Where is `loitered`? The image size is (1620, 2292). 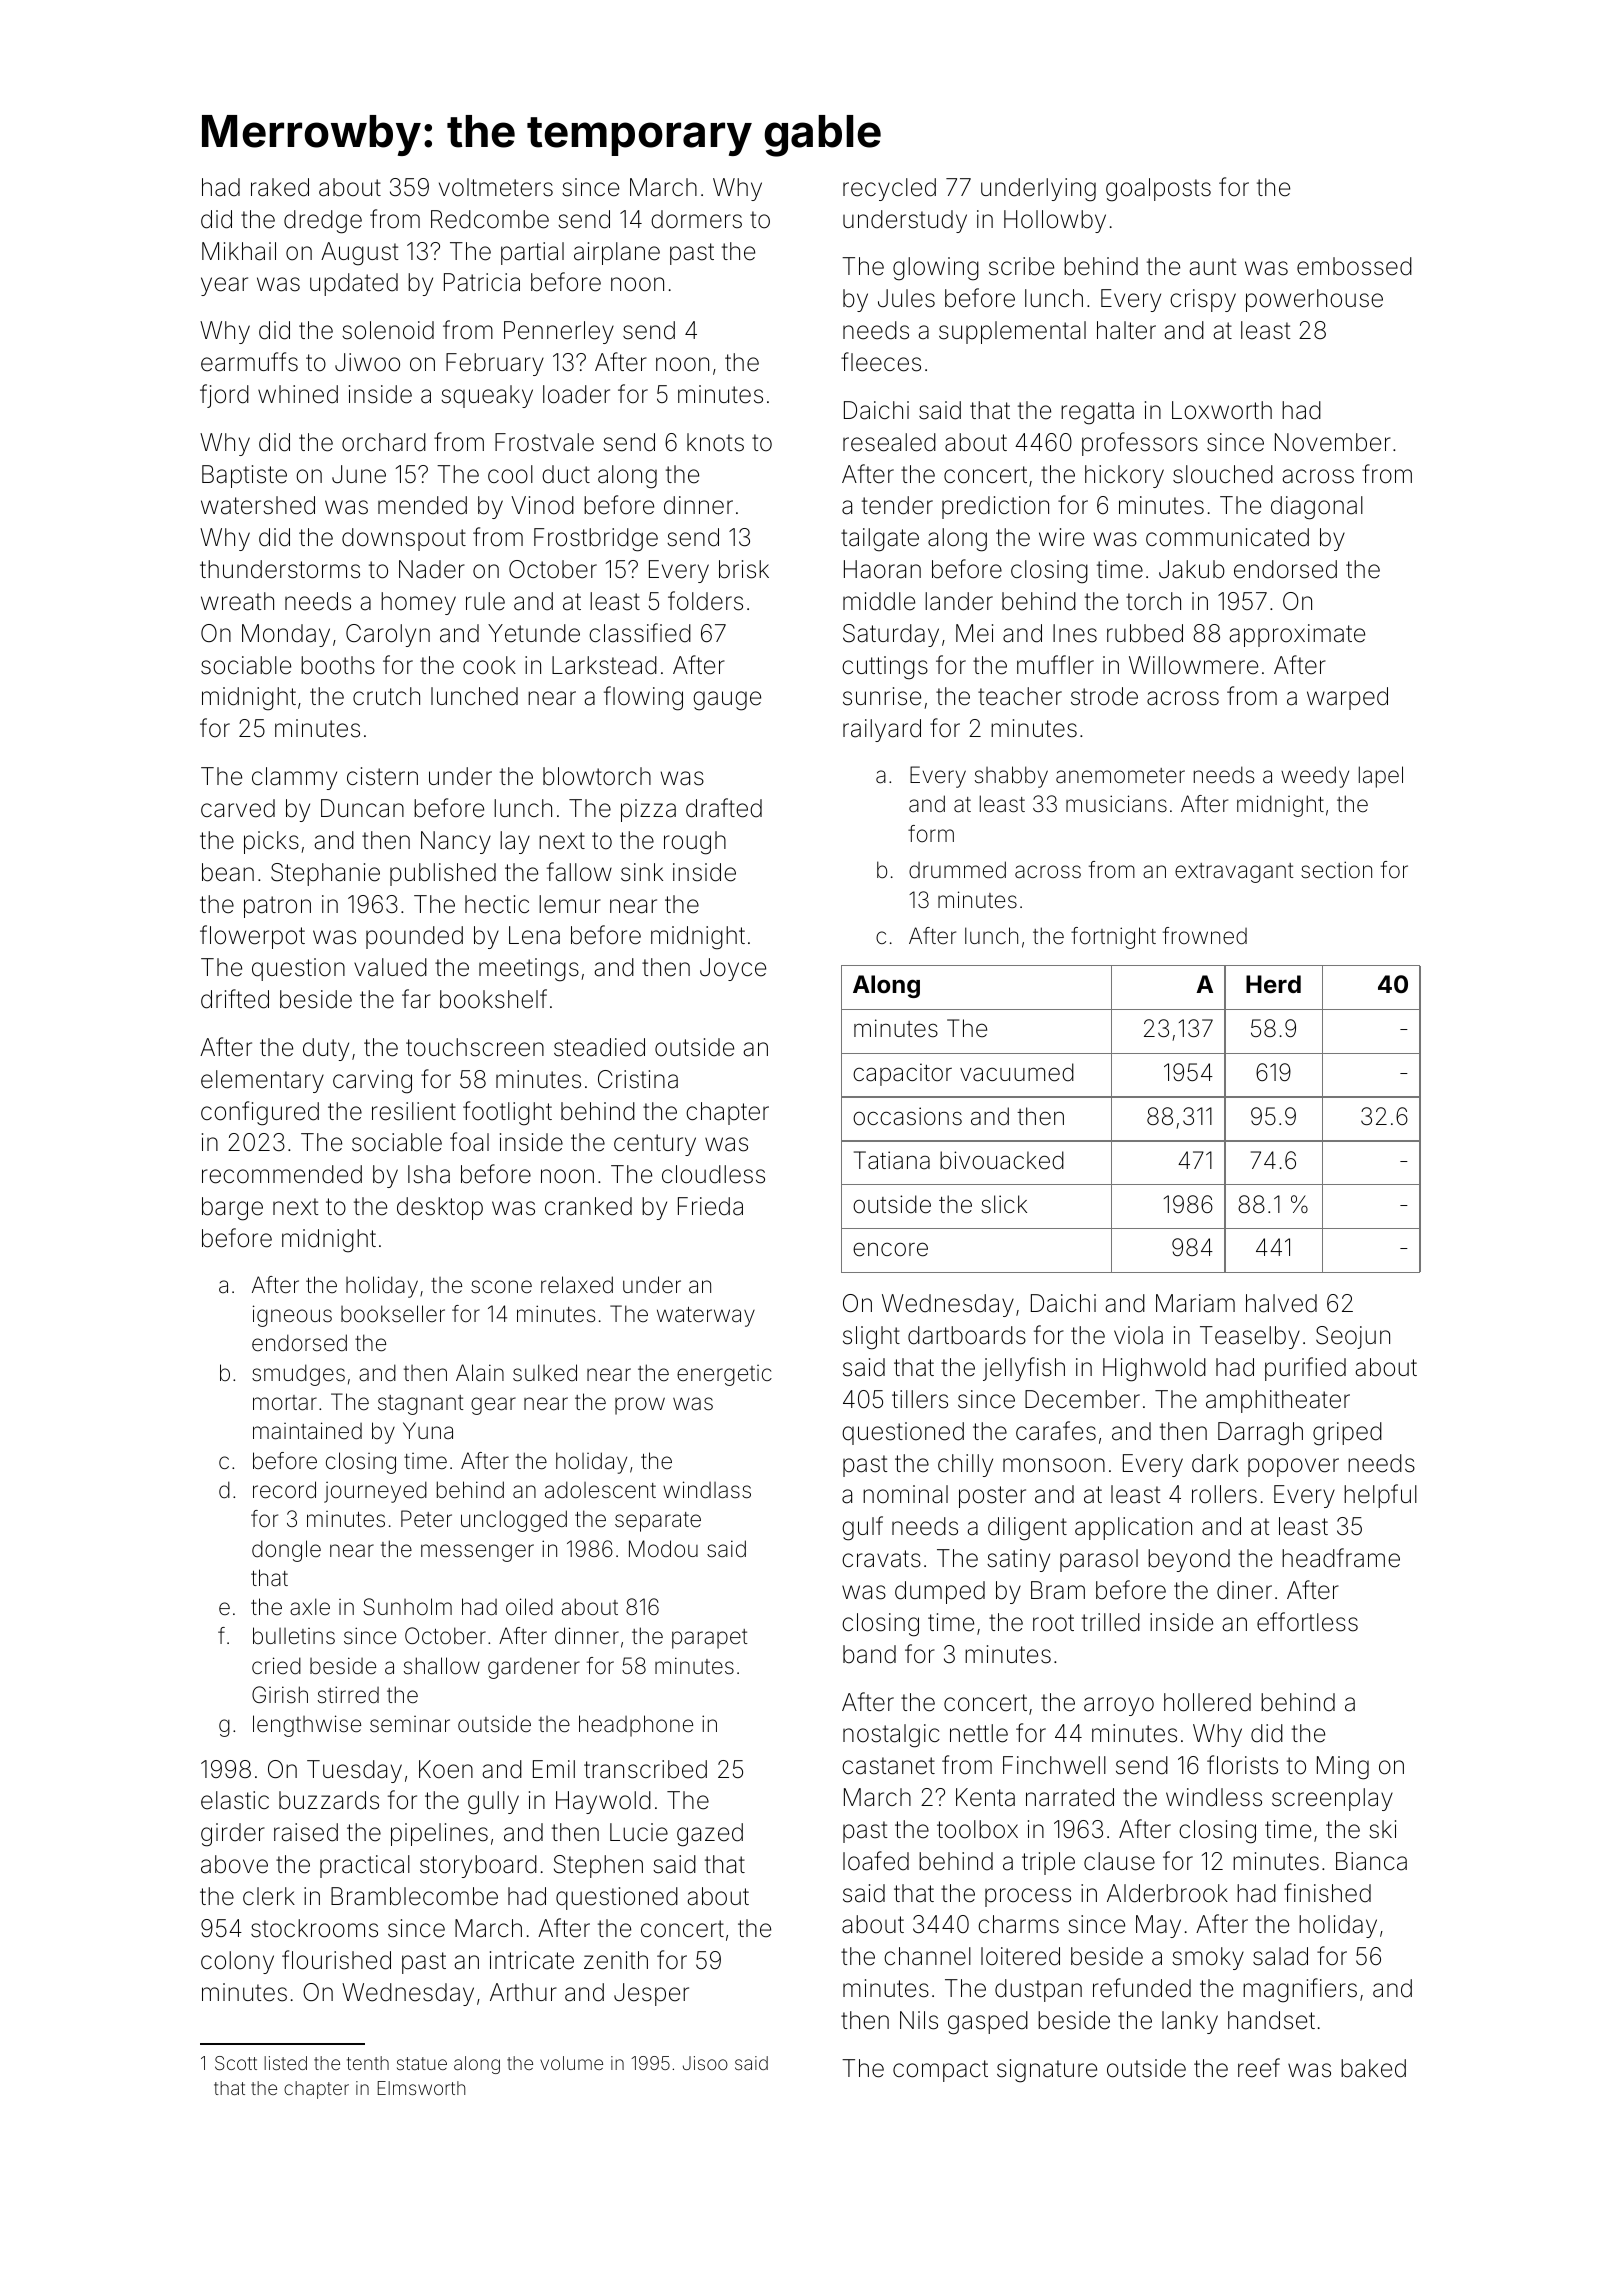 loitered is located at coordinates (1020, 1956).
